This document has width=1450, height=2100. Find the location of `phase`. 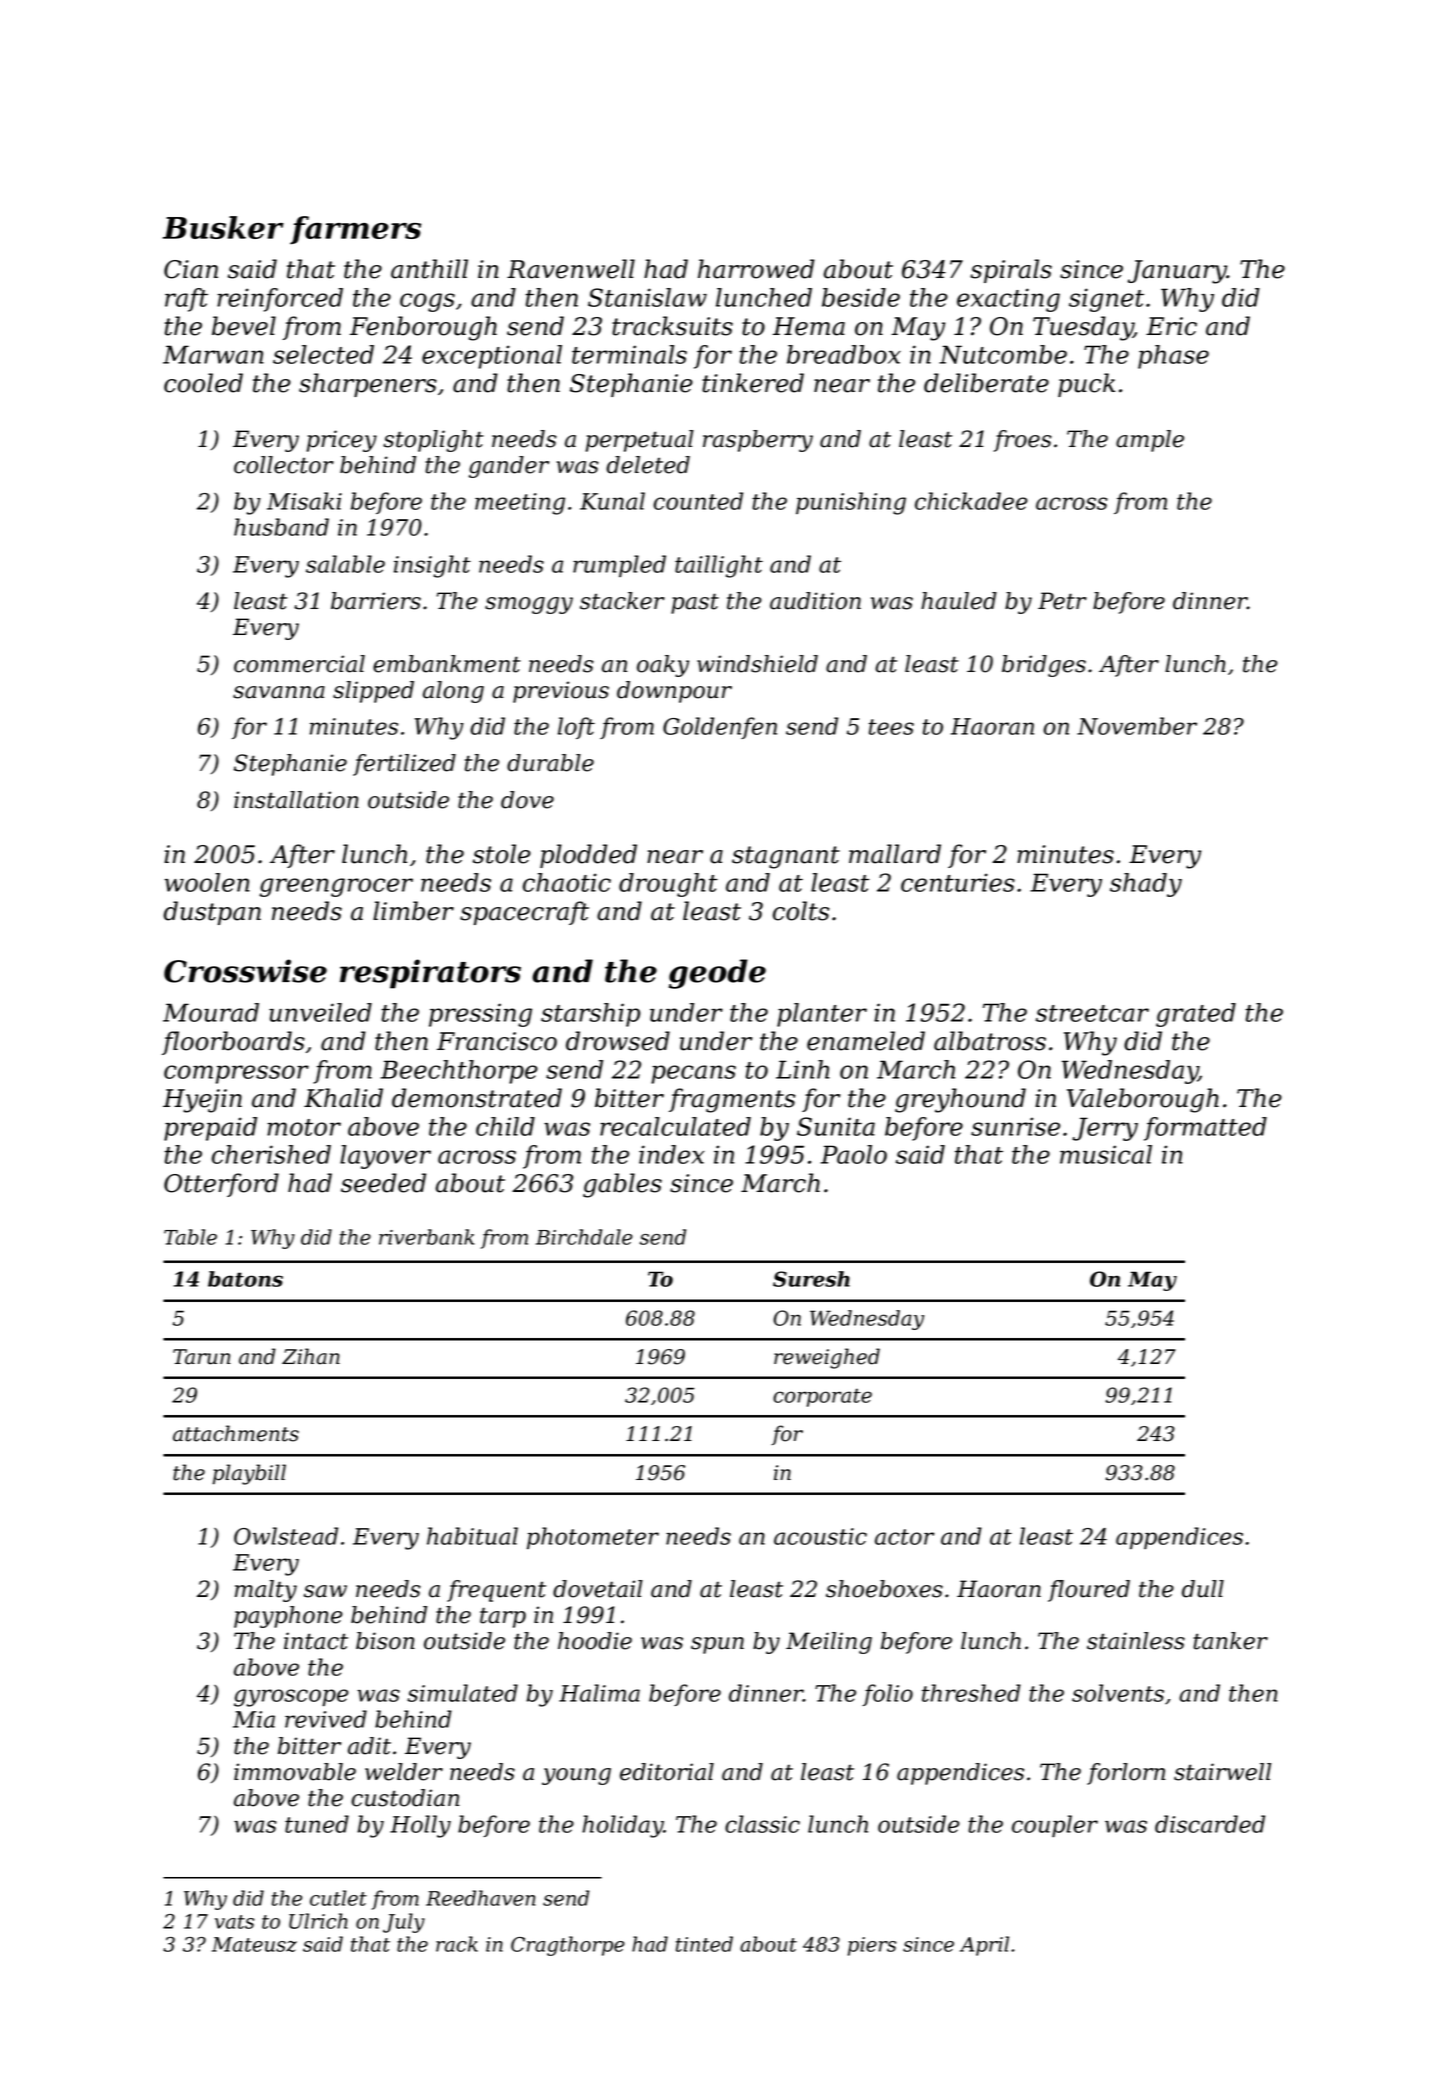

phase is located at coordinates (1173, 357).
